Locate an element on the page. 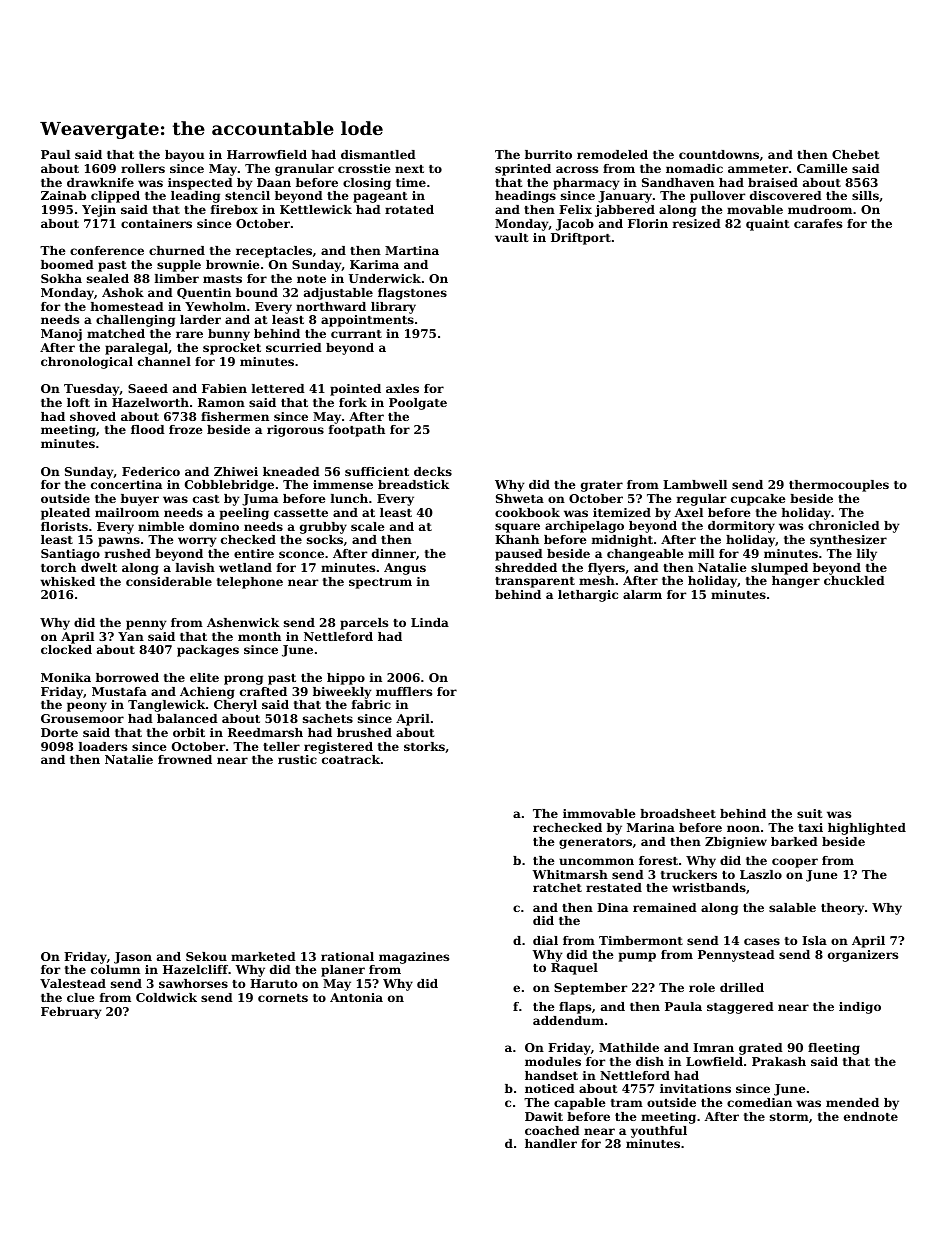  loft is located at coordinates (78, 402).
